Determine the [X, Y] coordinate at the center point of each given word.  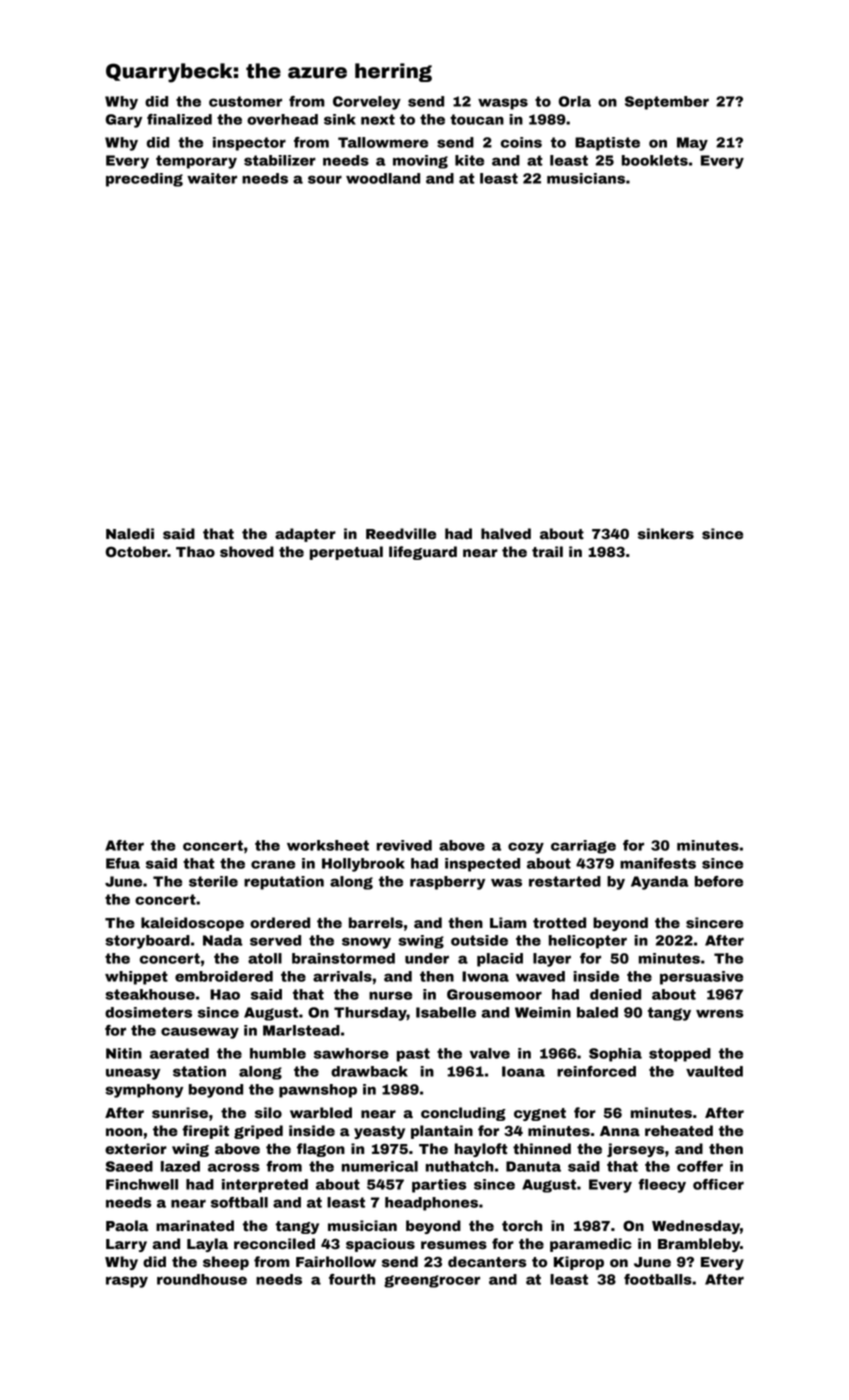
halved [506, 534]
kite [469, 160]
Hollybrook [363, 865]
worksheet [328, 845]
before [719, 881]
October [136, 552]
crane [273, 864]
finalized [179, 119]
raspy [127, 1282]
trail [547, 552]
